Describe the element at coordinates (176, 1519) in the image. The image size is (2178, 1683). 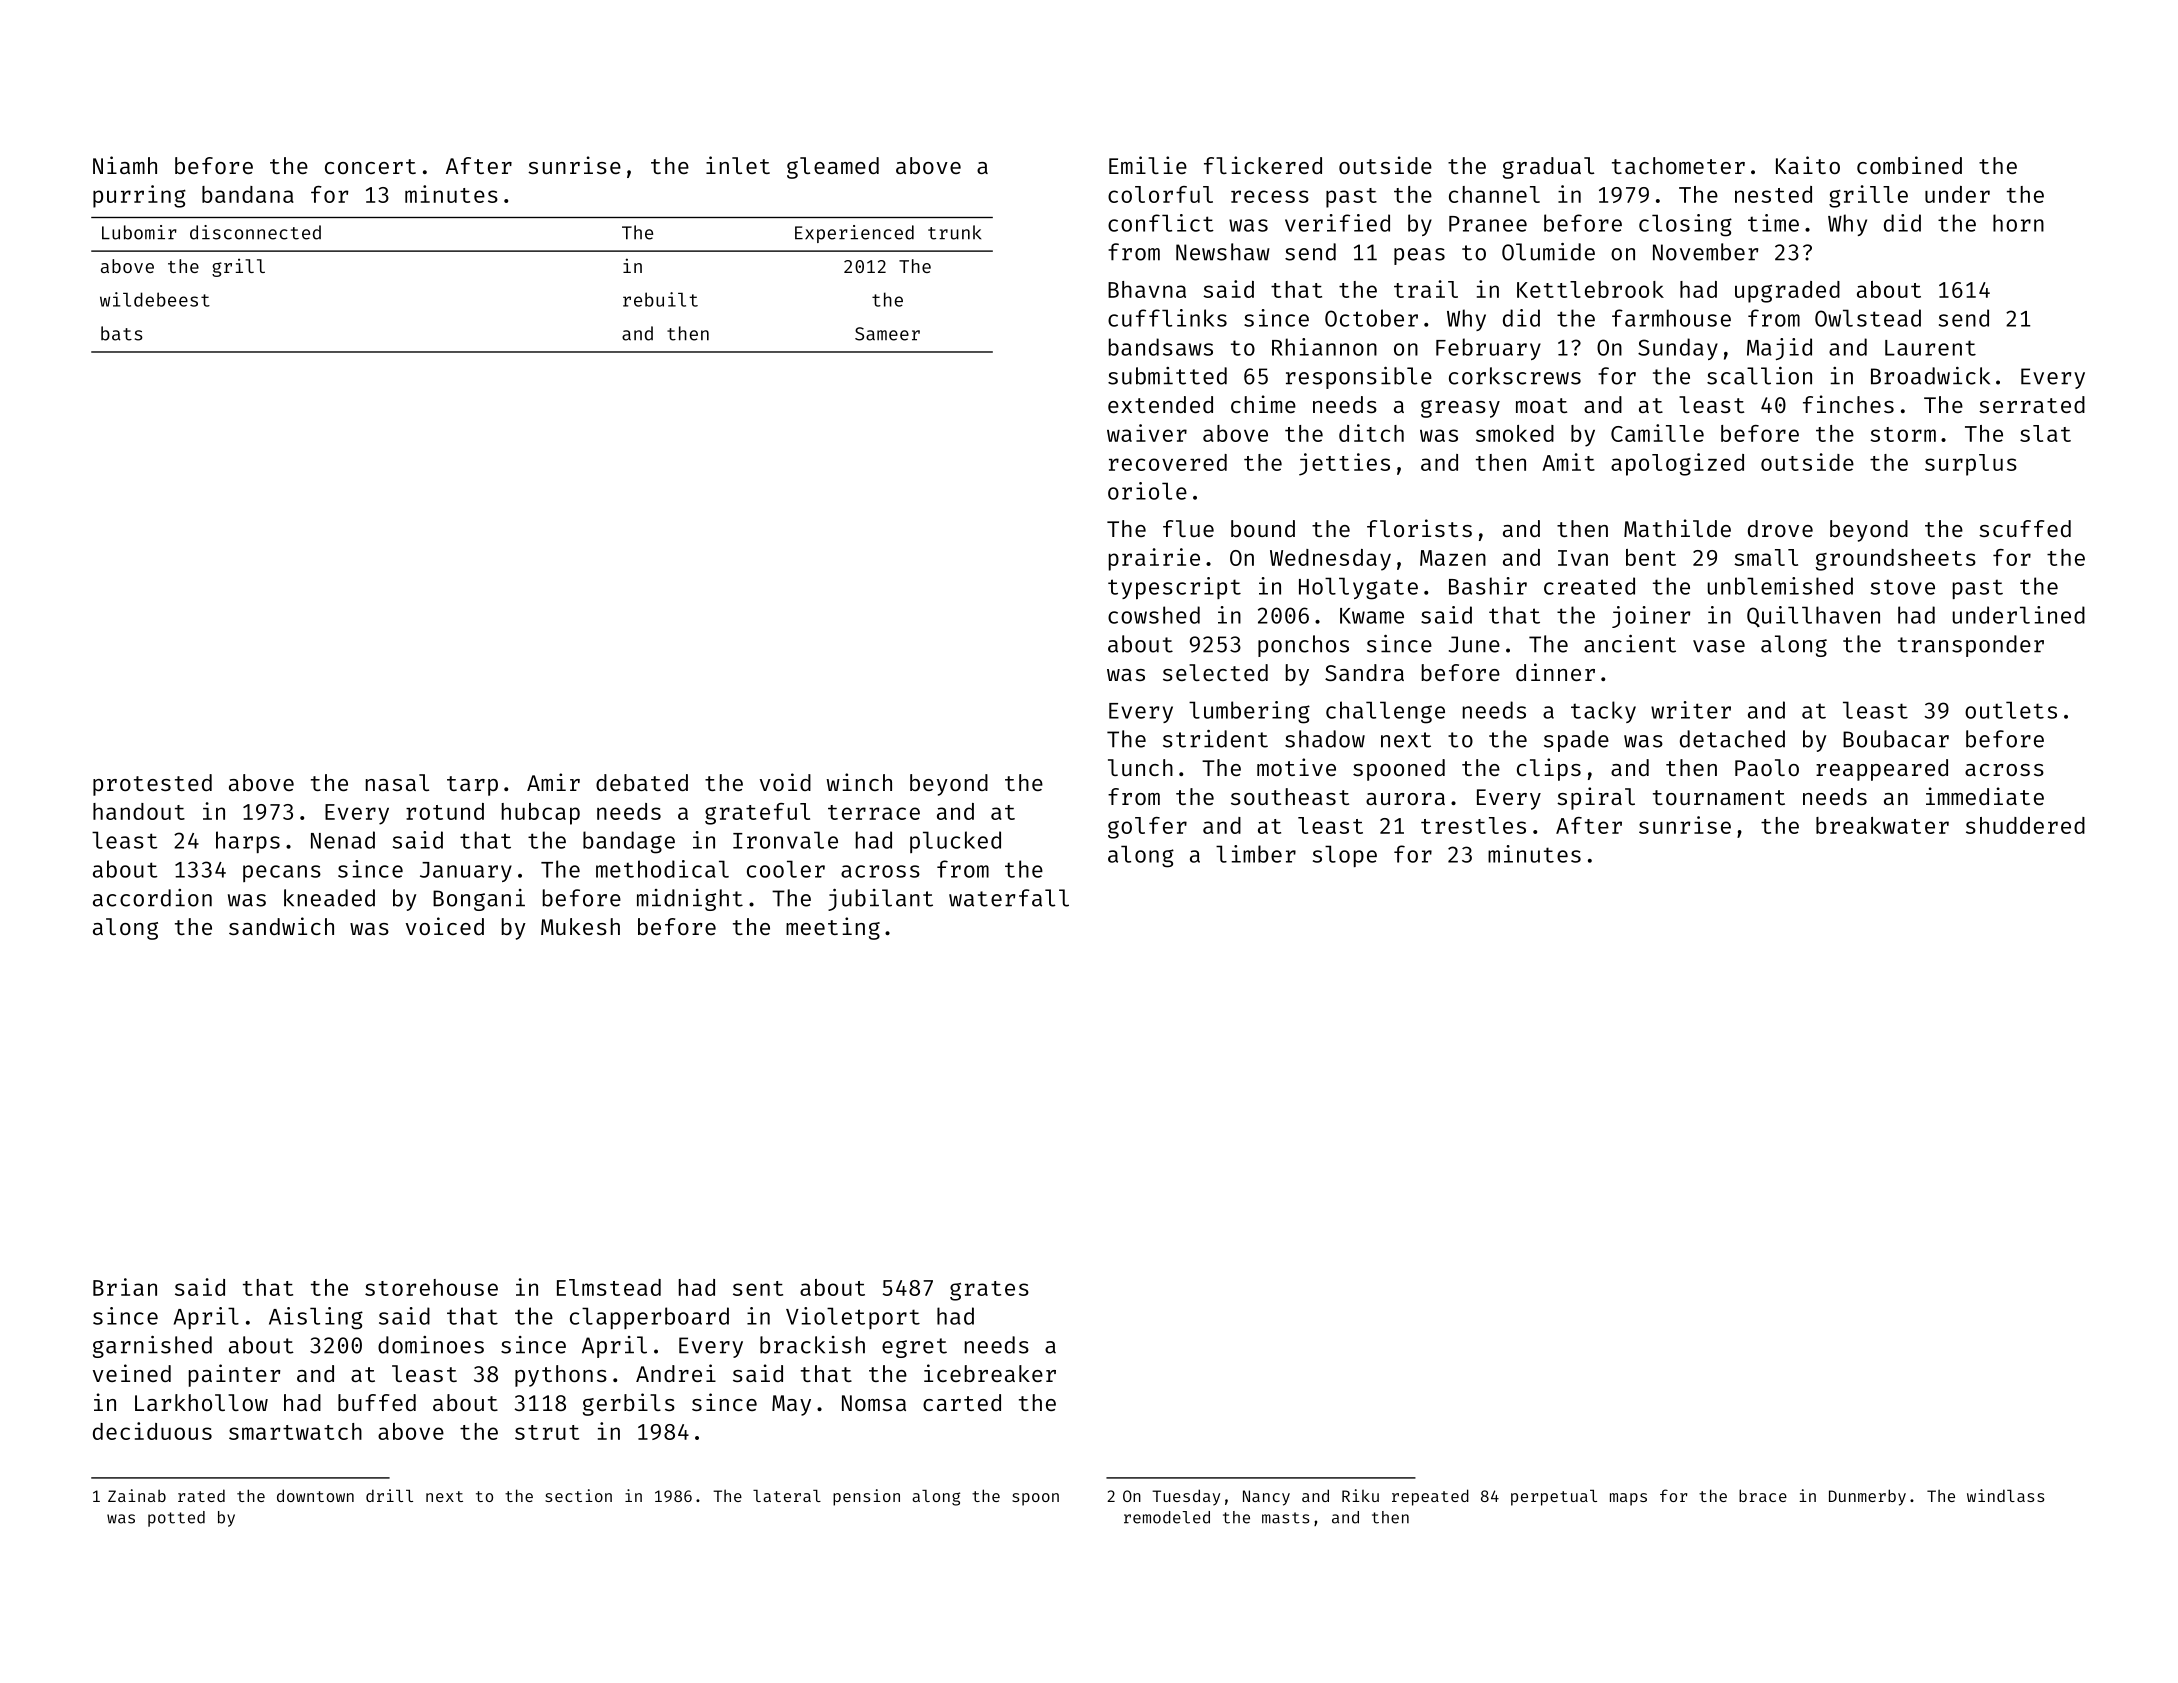
I see `potted` at that location.
